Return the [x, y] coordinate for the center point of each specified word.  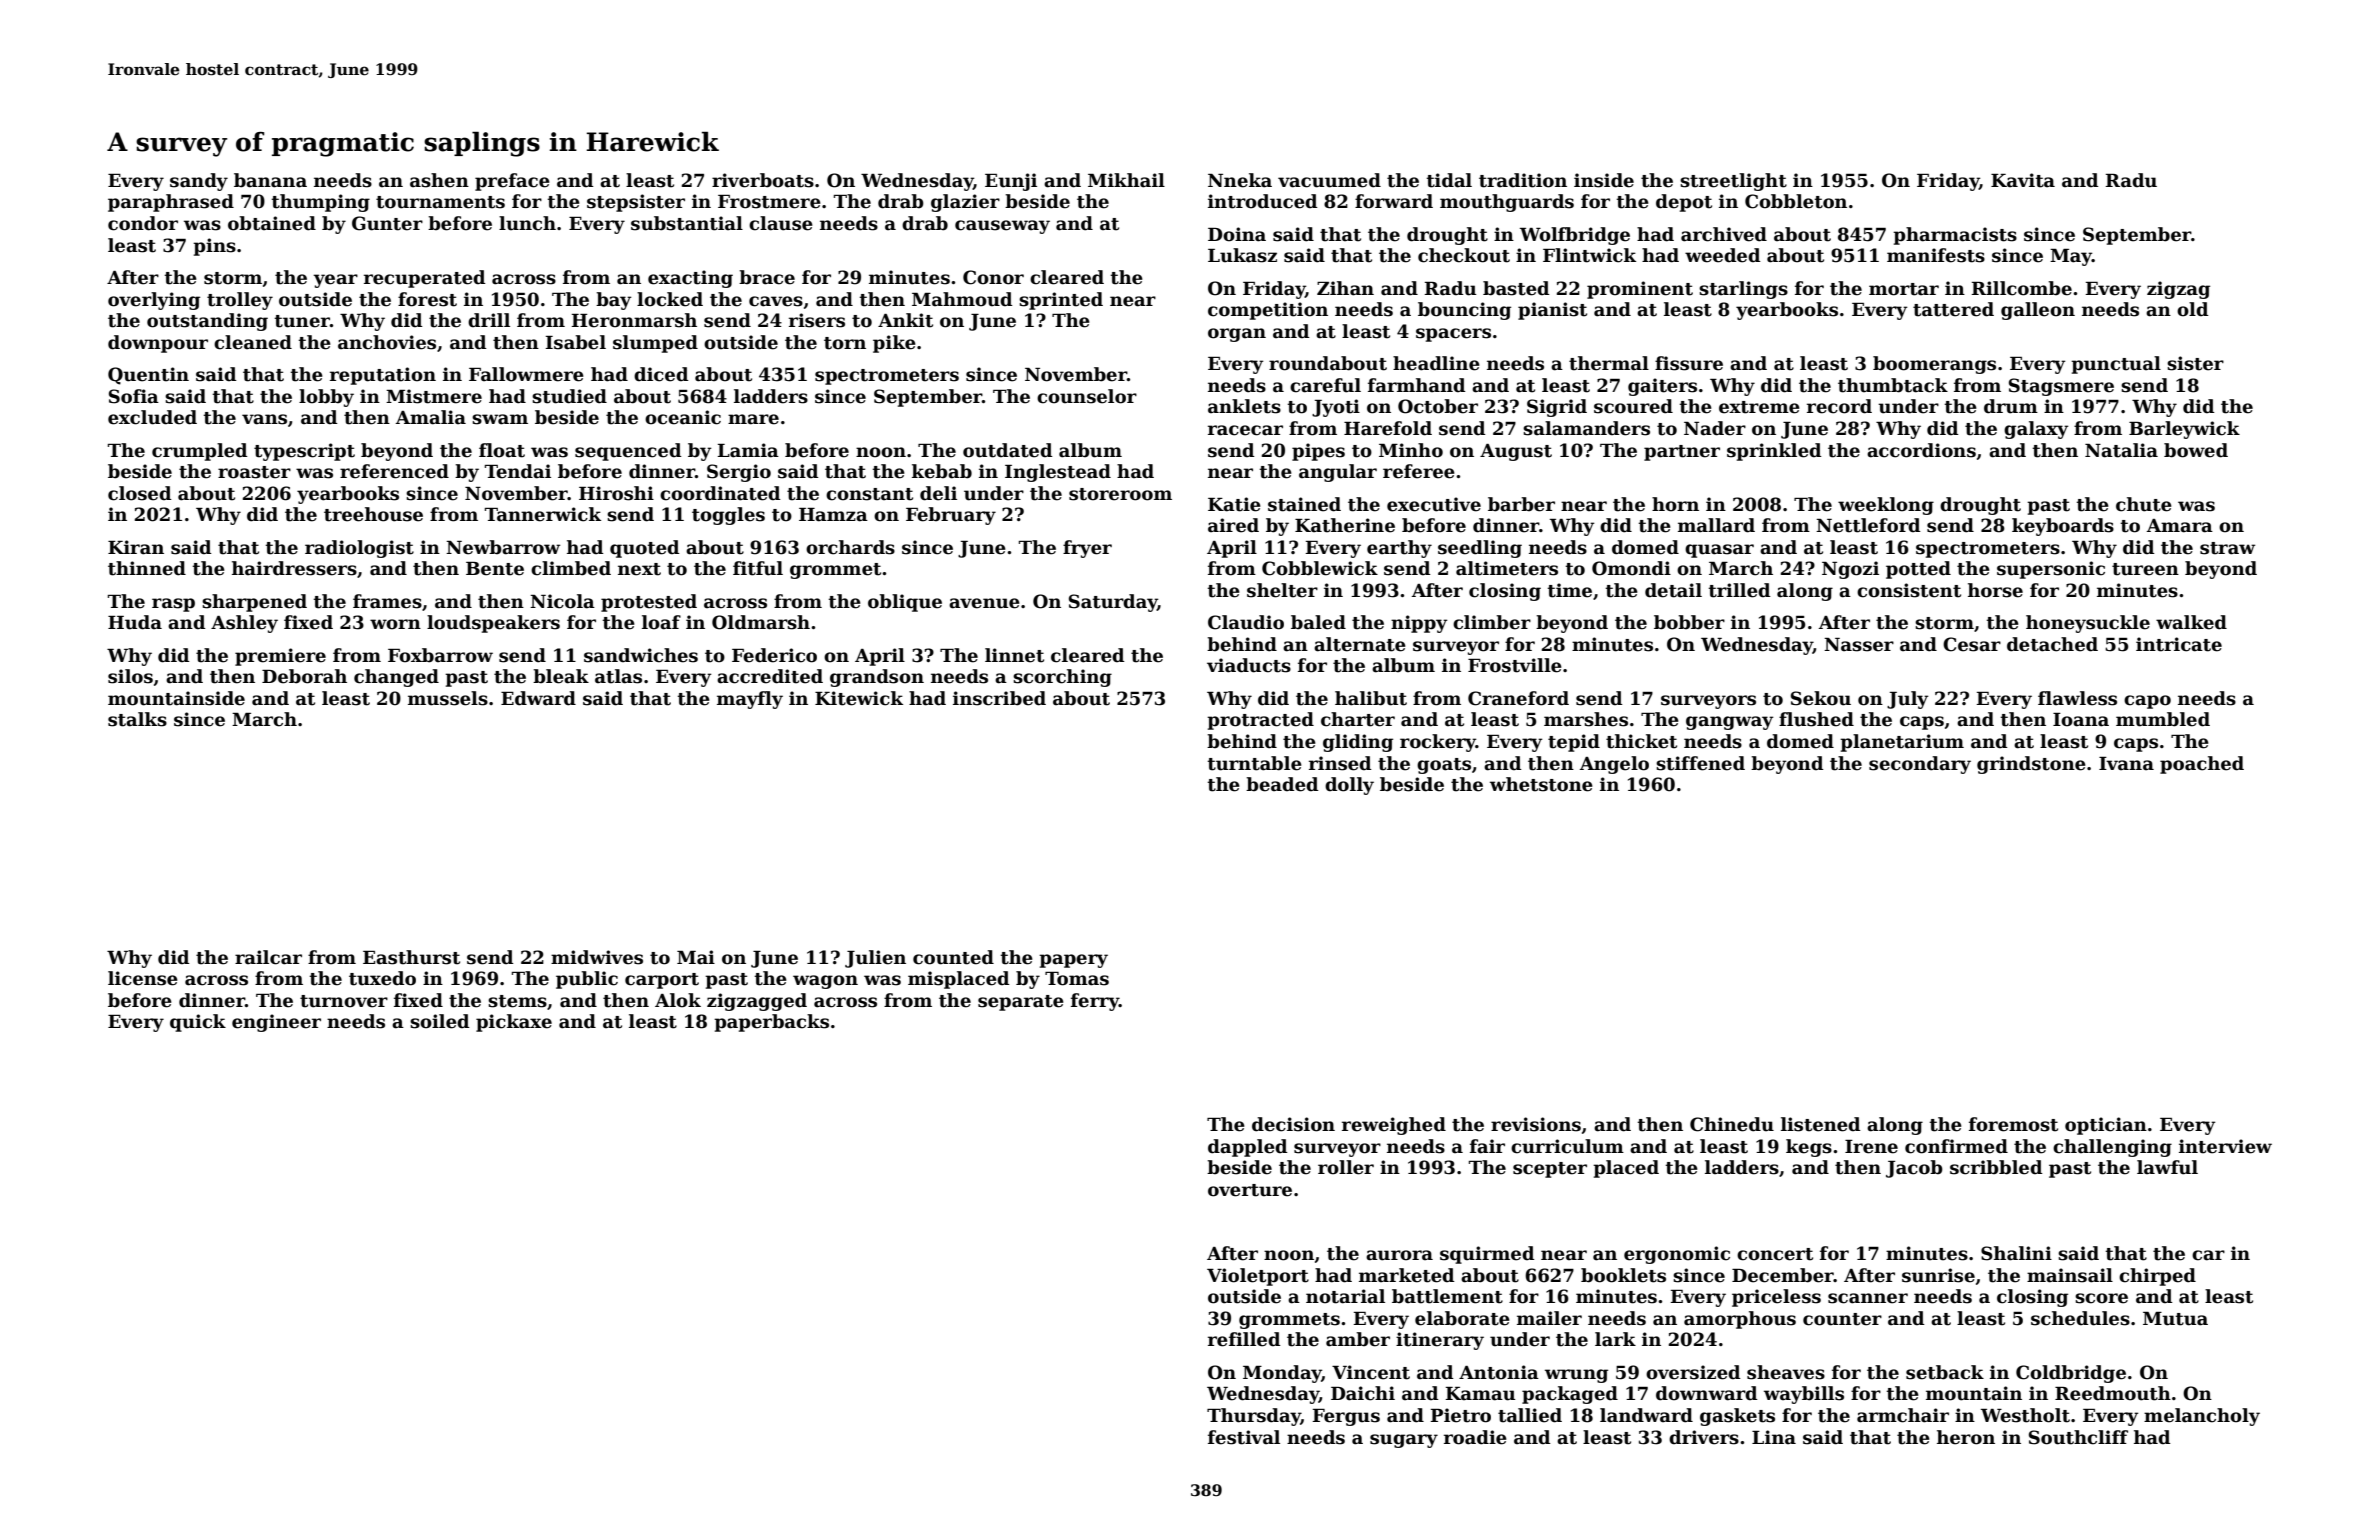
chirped [2157, 1277]
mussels [448, 698]
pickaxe [514, 1023]
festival [1244, 1437]
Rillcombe [2021, 288]
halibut [1371, 698]
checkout [1464, 255]
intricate [2179, 644]
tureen [2145, 569]
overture [1250, 1190]
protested [649, 603]
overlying [154, 301]
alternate [1360, 644]
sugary [1404, 1441]
